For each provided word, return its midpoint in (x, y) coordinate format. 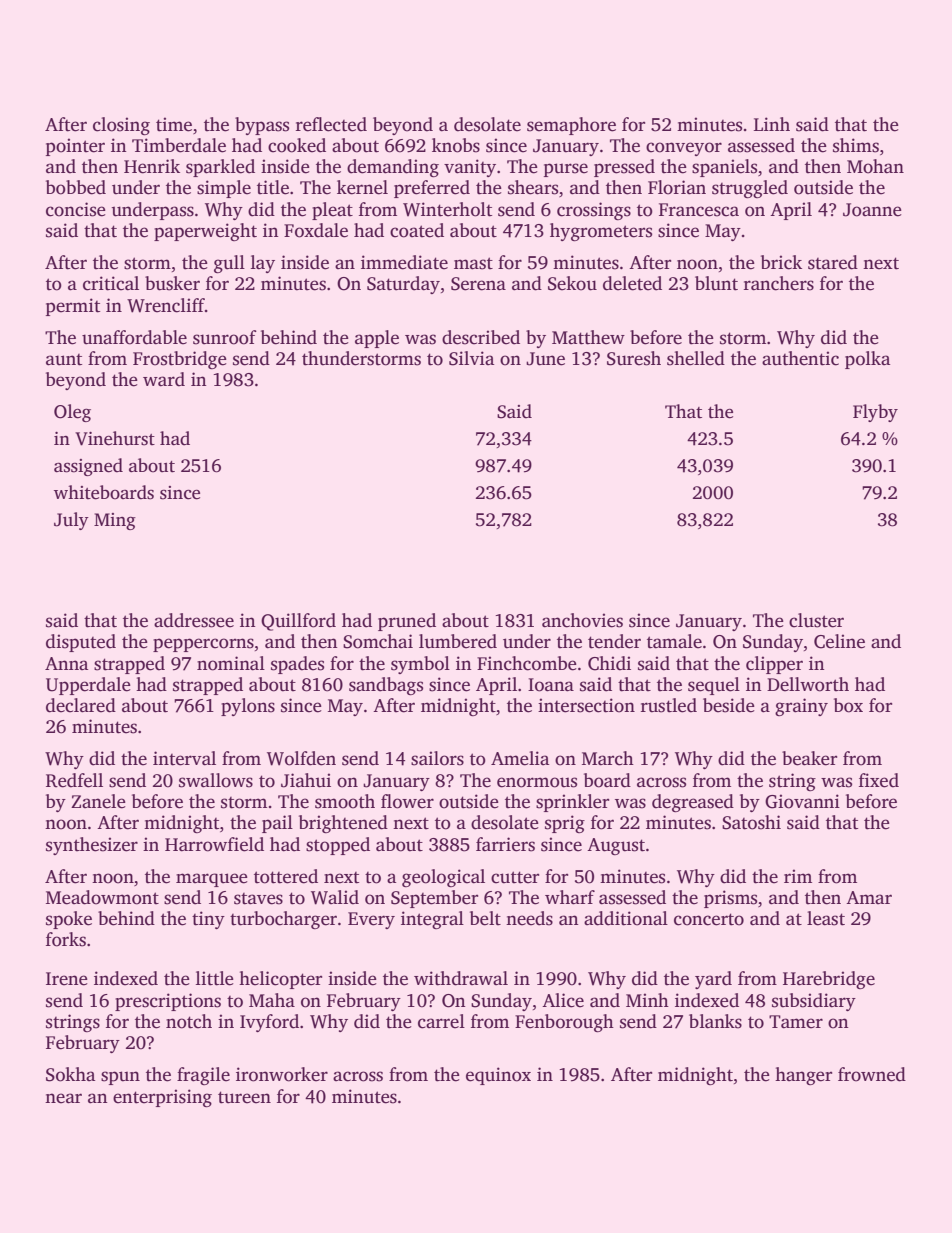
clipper (774, 665)
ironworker (282, 1074)
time (174, 124)
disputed (81, 643)
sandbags (386, 686)
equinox (498, 1076)
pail (277, 824)
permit (73, 307)
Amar (869, 897)
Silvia (471, 358)
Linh (772, 124)
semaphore (571, 126)
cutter (515, 877)
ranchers (779, 283)
